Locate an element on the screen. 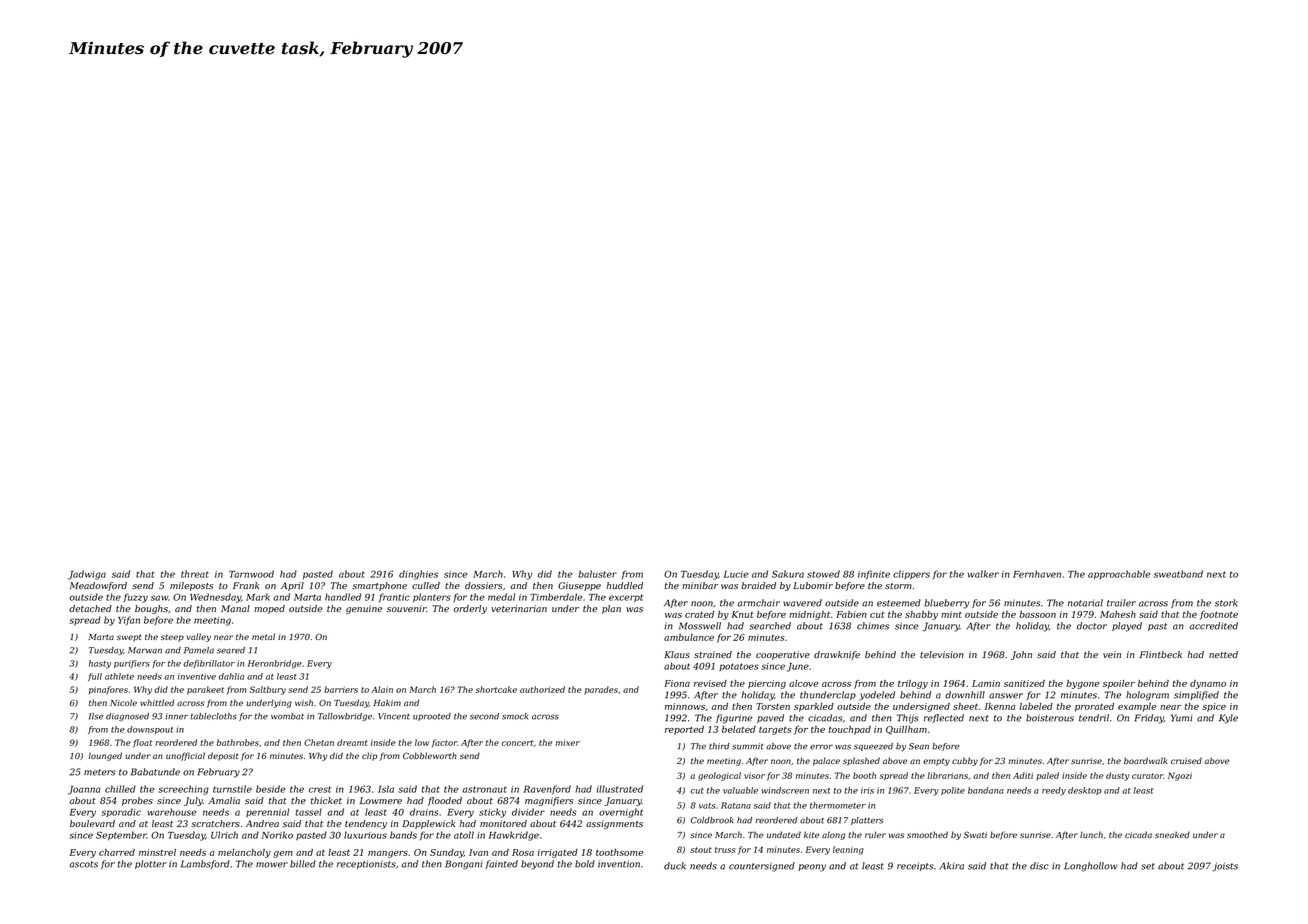  joists is located at coordinates (1225, 867).
